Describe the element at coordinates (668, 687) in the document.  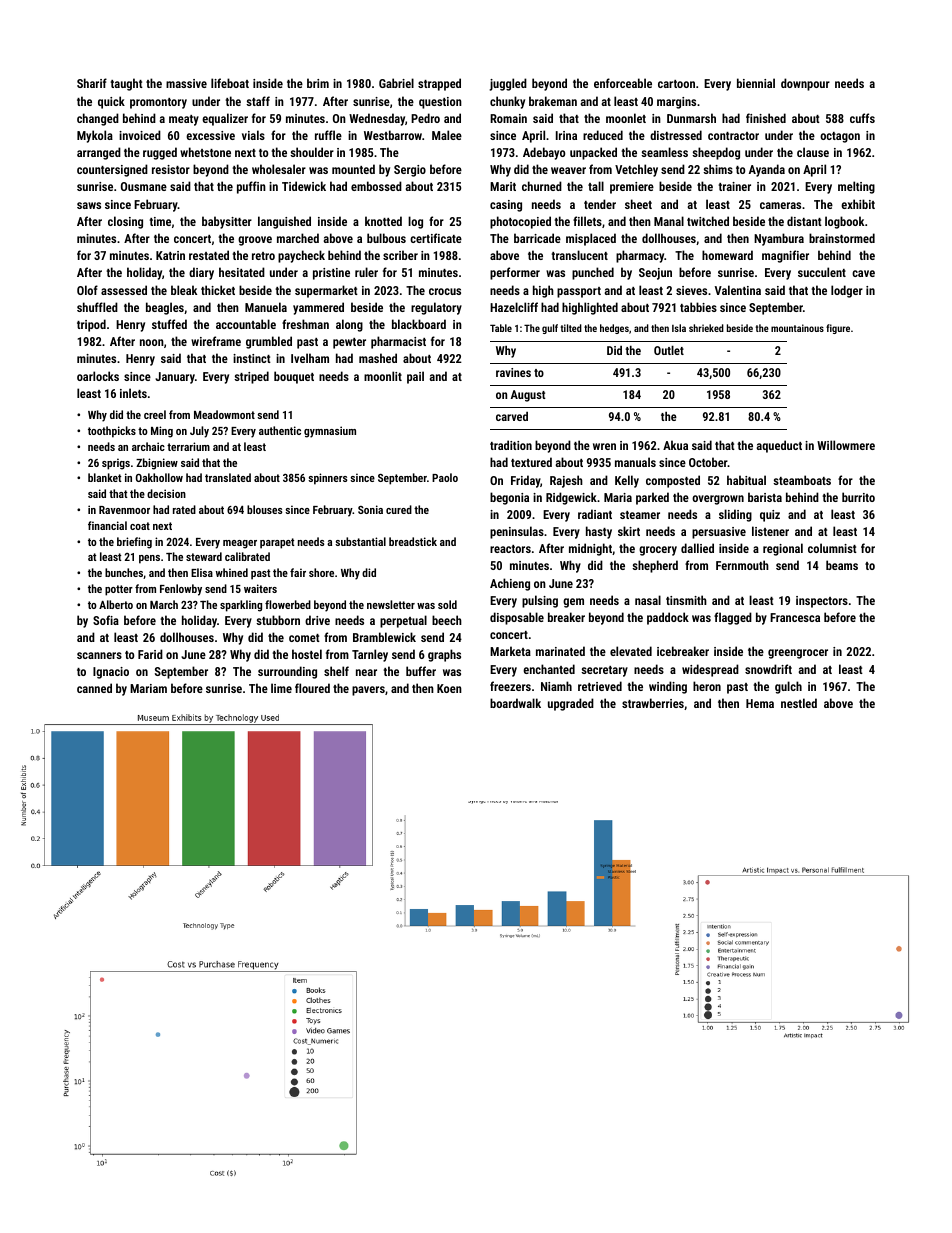
I see `winding` at that location.
